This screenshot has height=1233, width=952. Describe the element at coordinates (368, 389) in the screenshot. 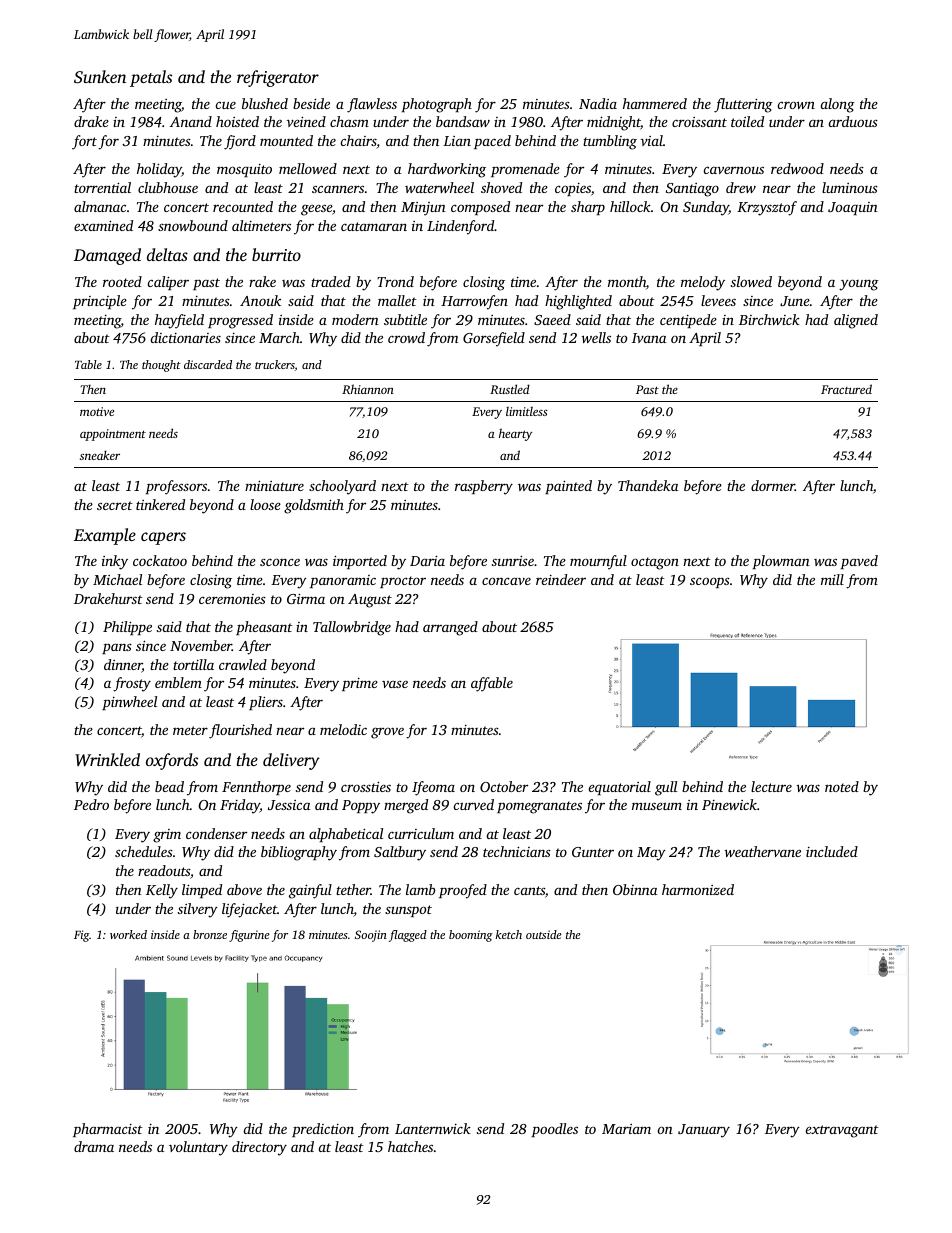

I see `Rhiannon` at that location.
